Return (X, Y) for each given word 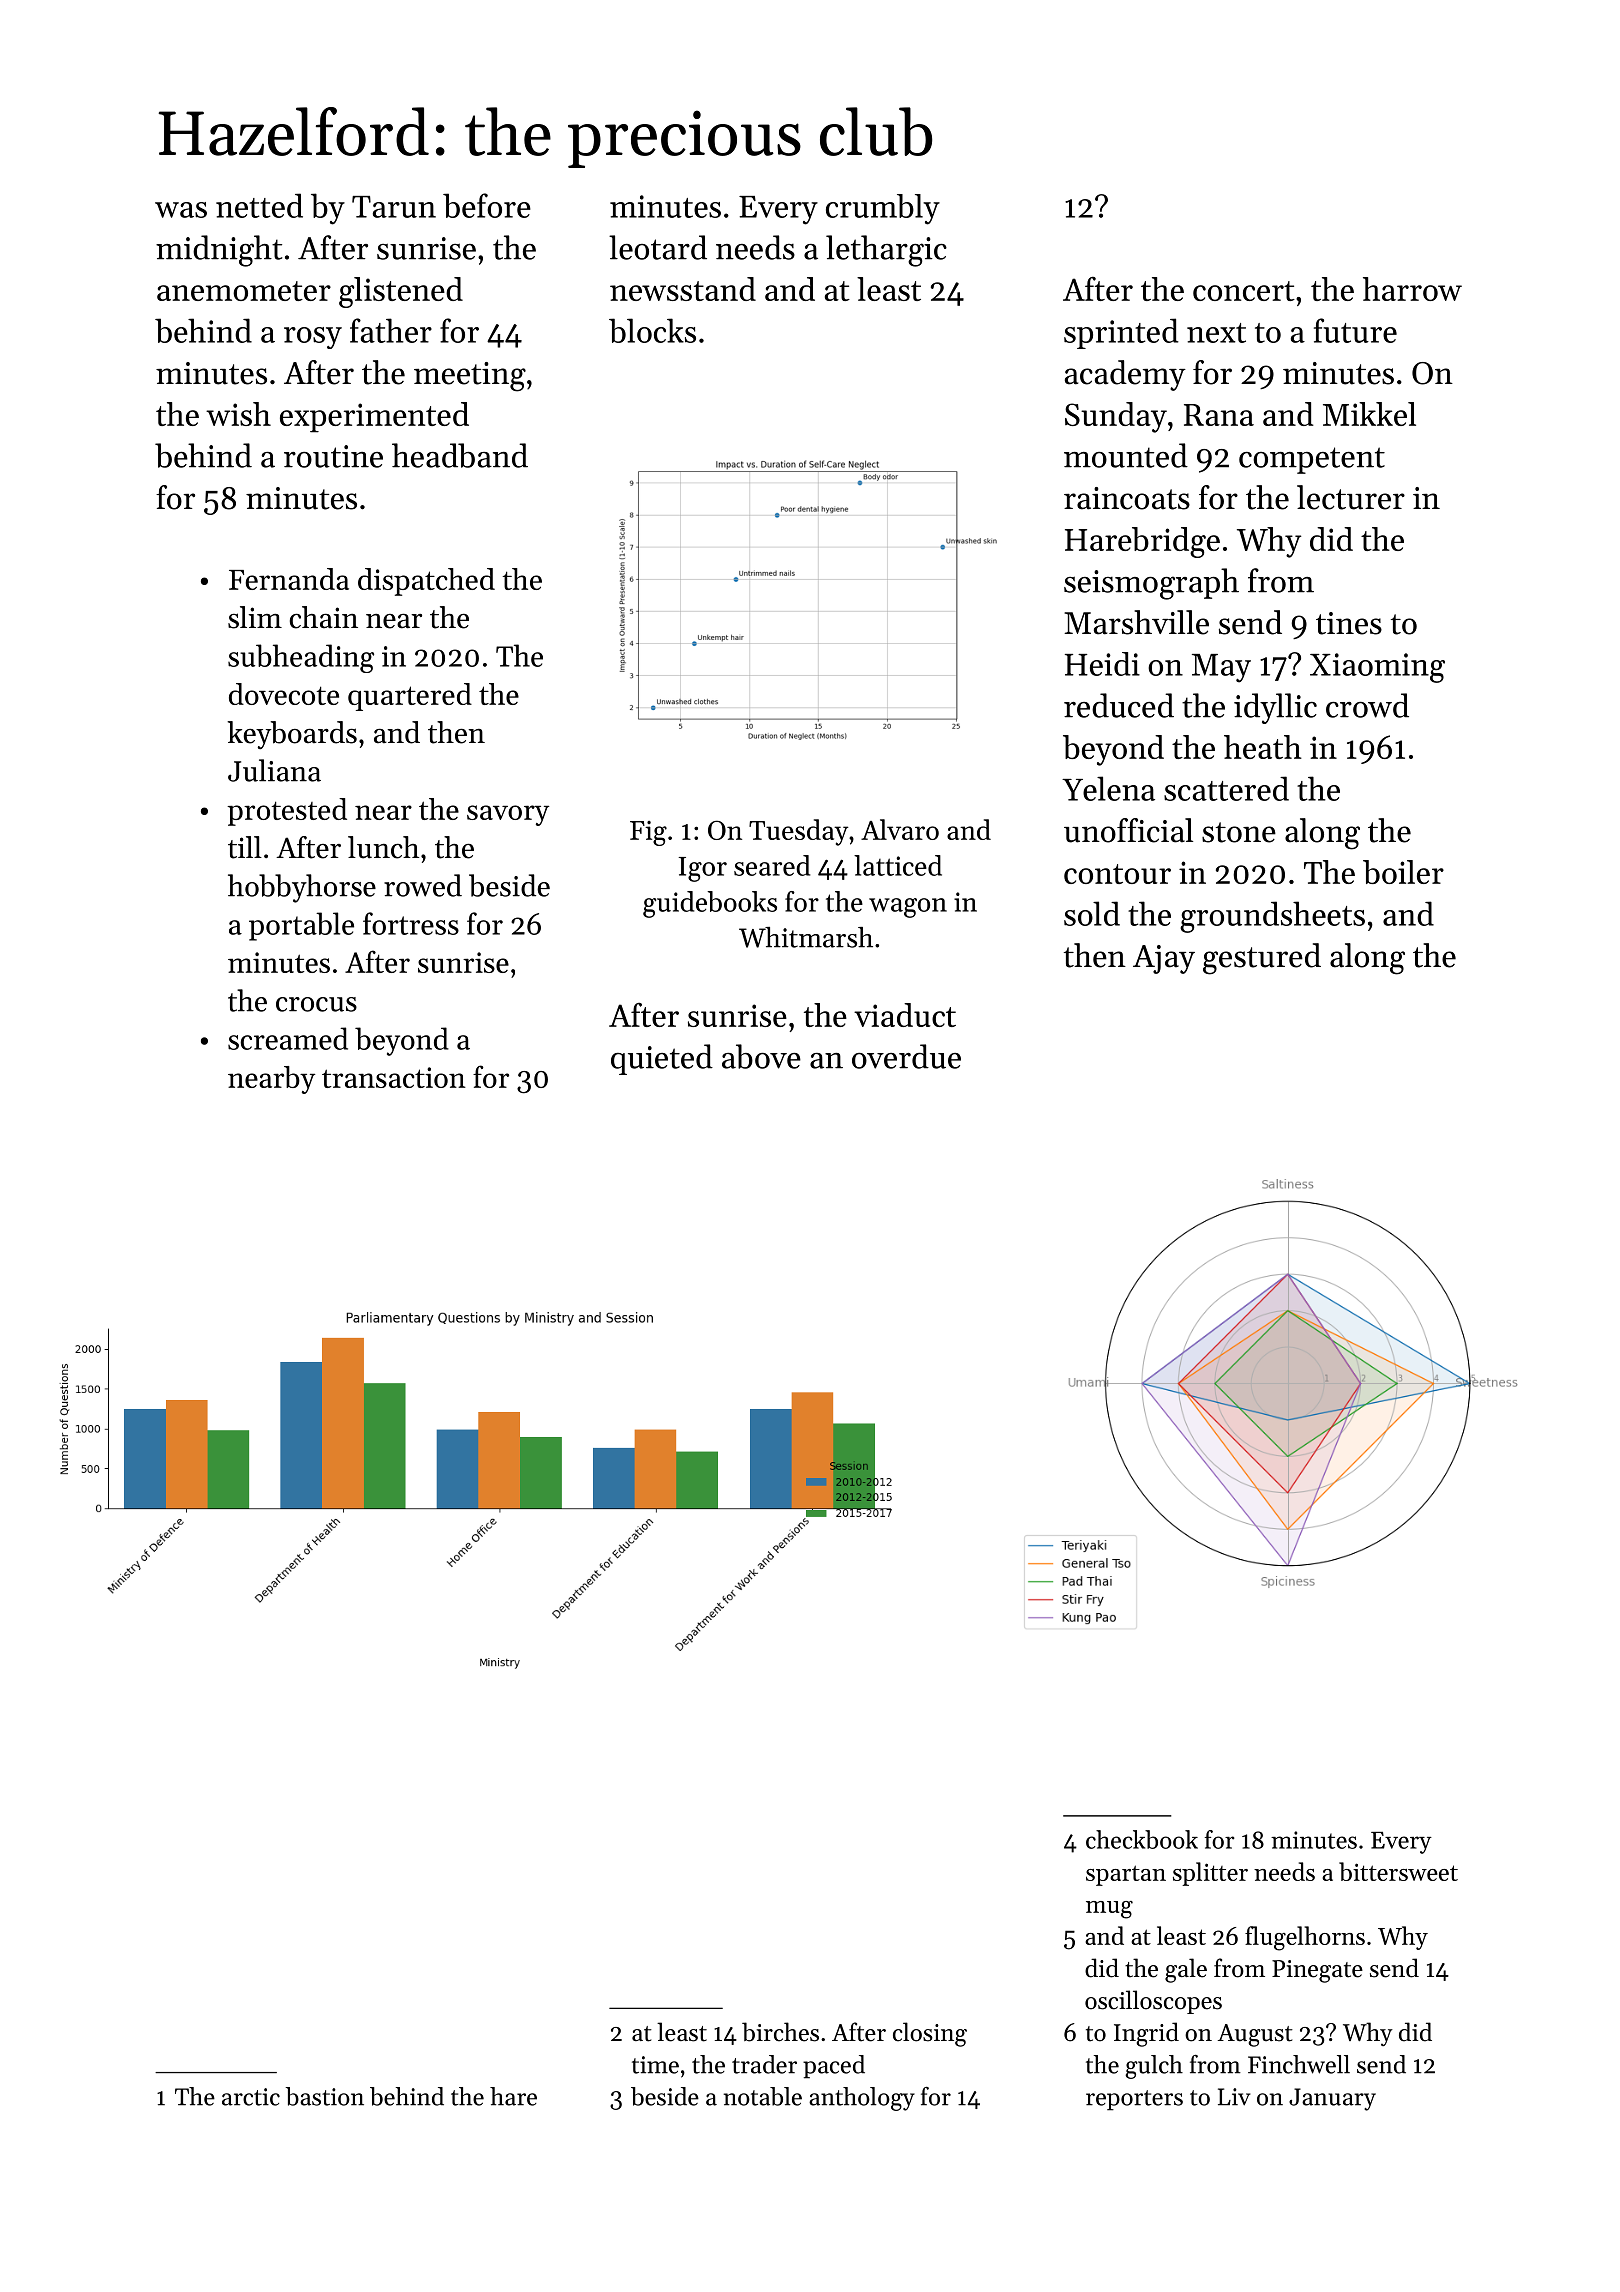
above (761, 1056)
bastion (325, 2096)
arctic (251, 2097)
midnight (219, 251)
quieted (662, 1059)
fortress (411, 923)
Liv (1234, 2097)
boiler (1403, 872)
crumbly (883, 209)
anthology (862, 2099)
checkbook (1142, 1839)
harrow (1412, 289)
